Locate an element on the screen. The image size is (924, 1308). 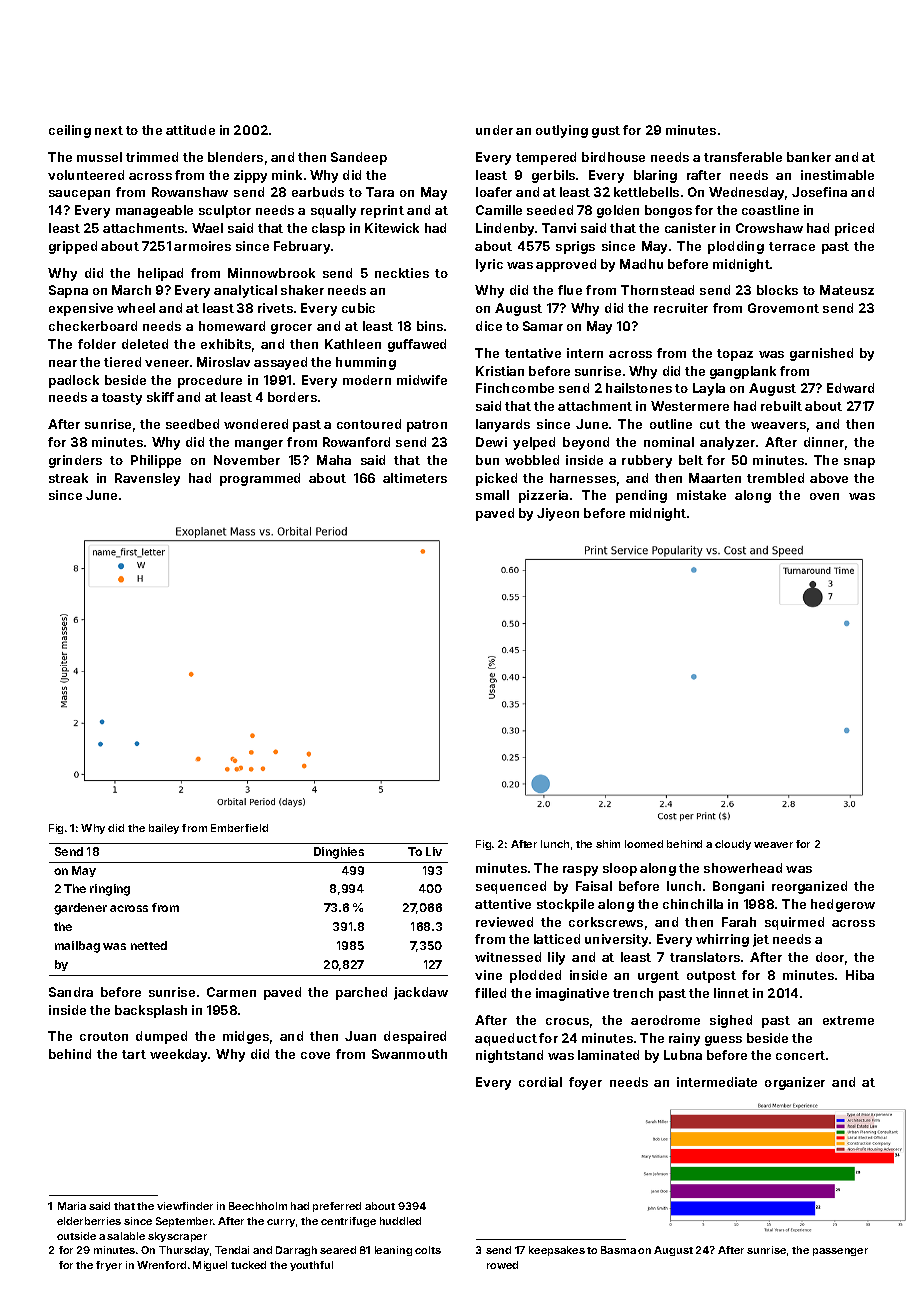
programmed is located at coordinates (260, 479).
